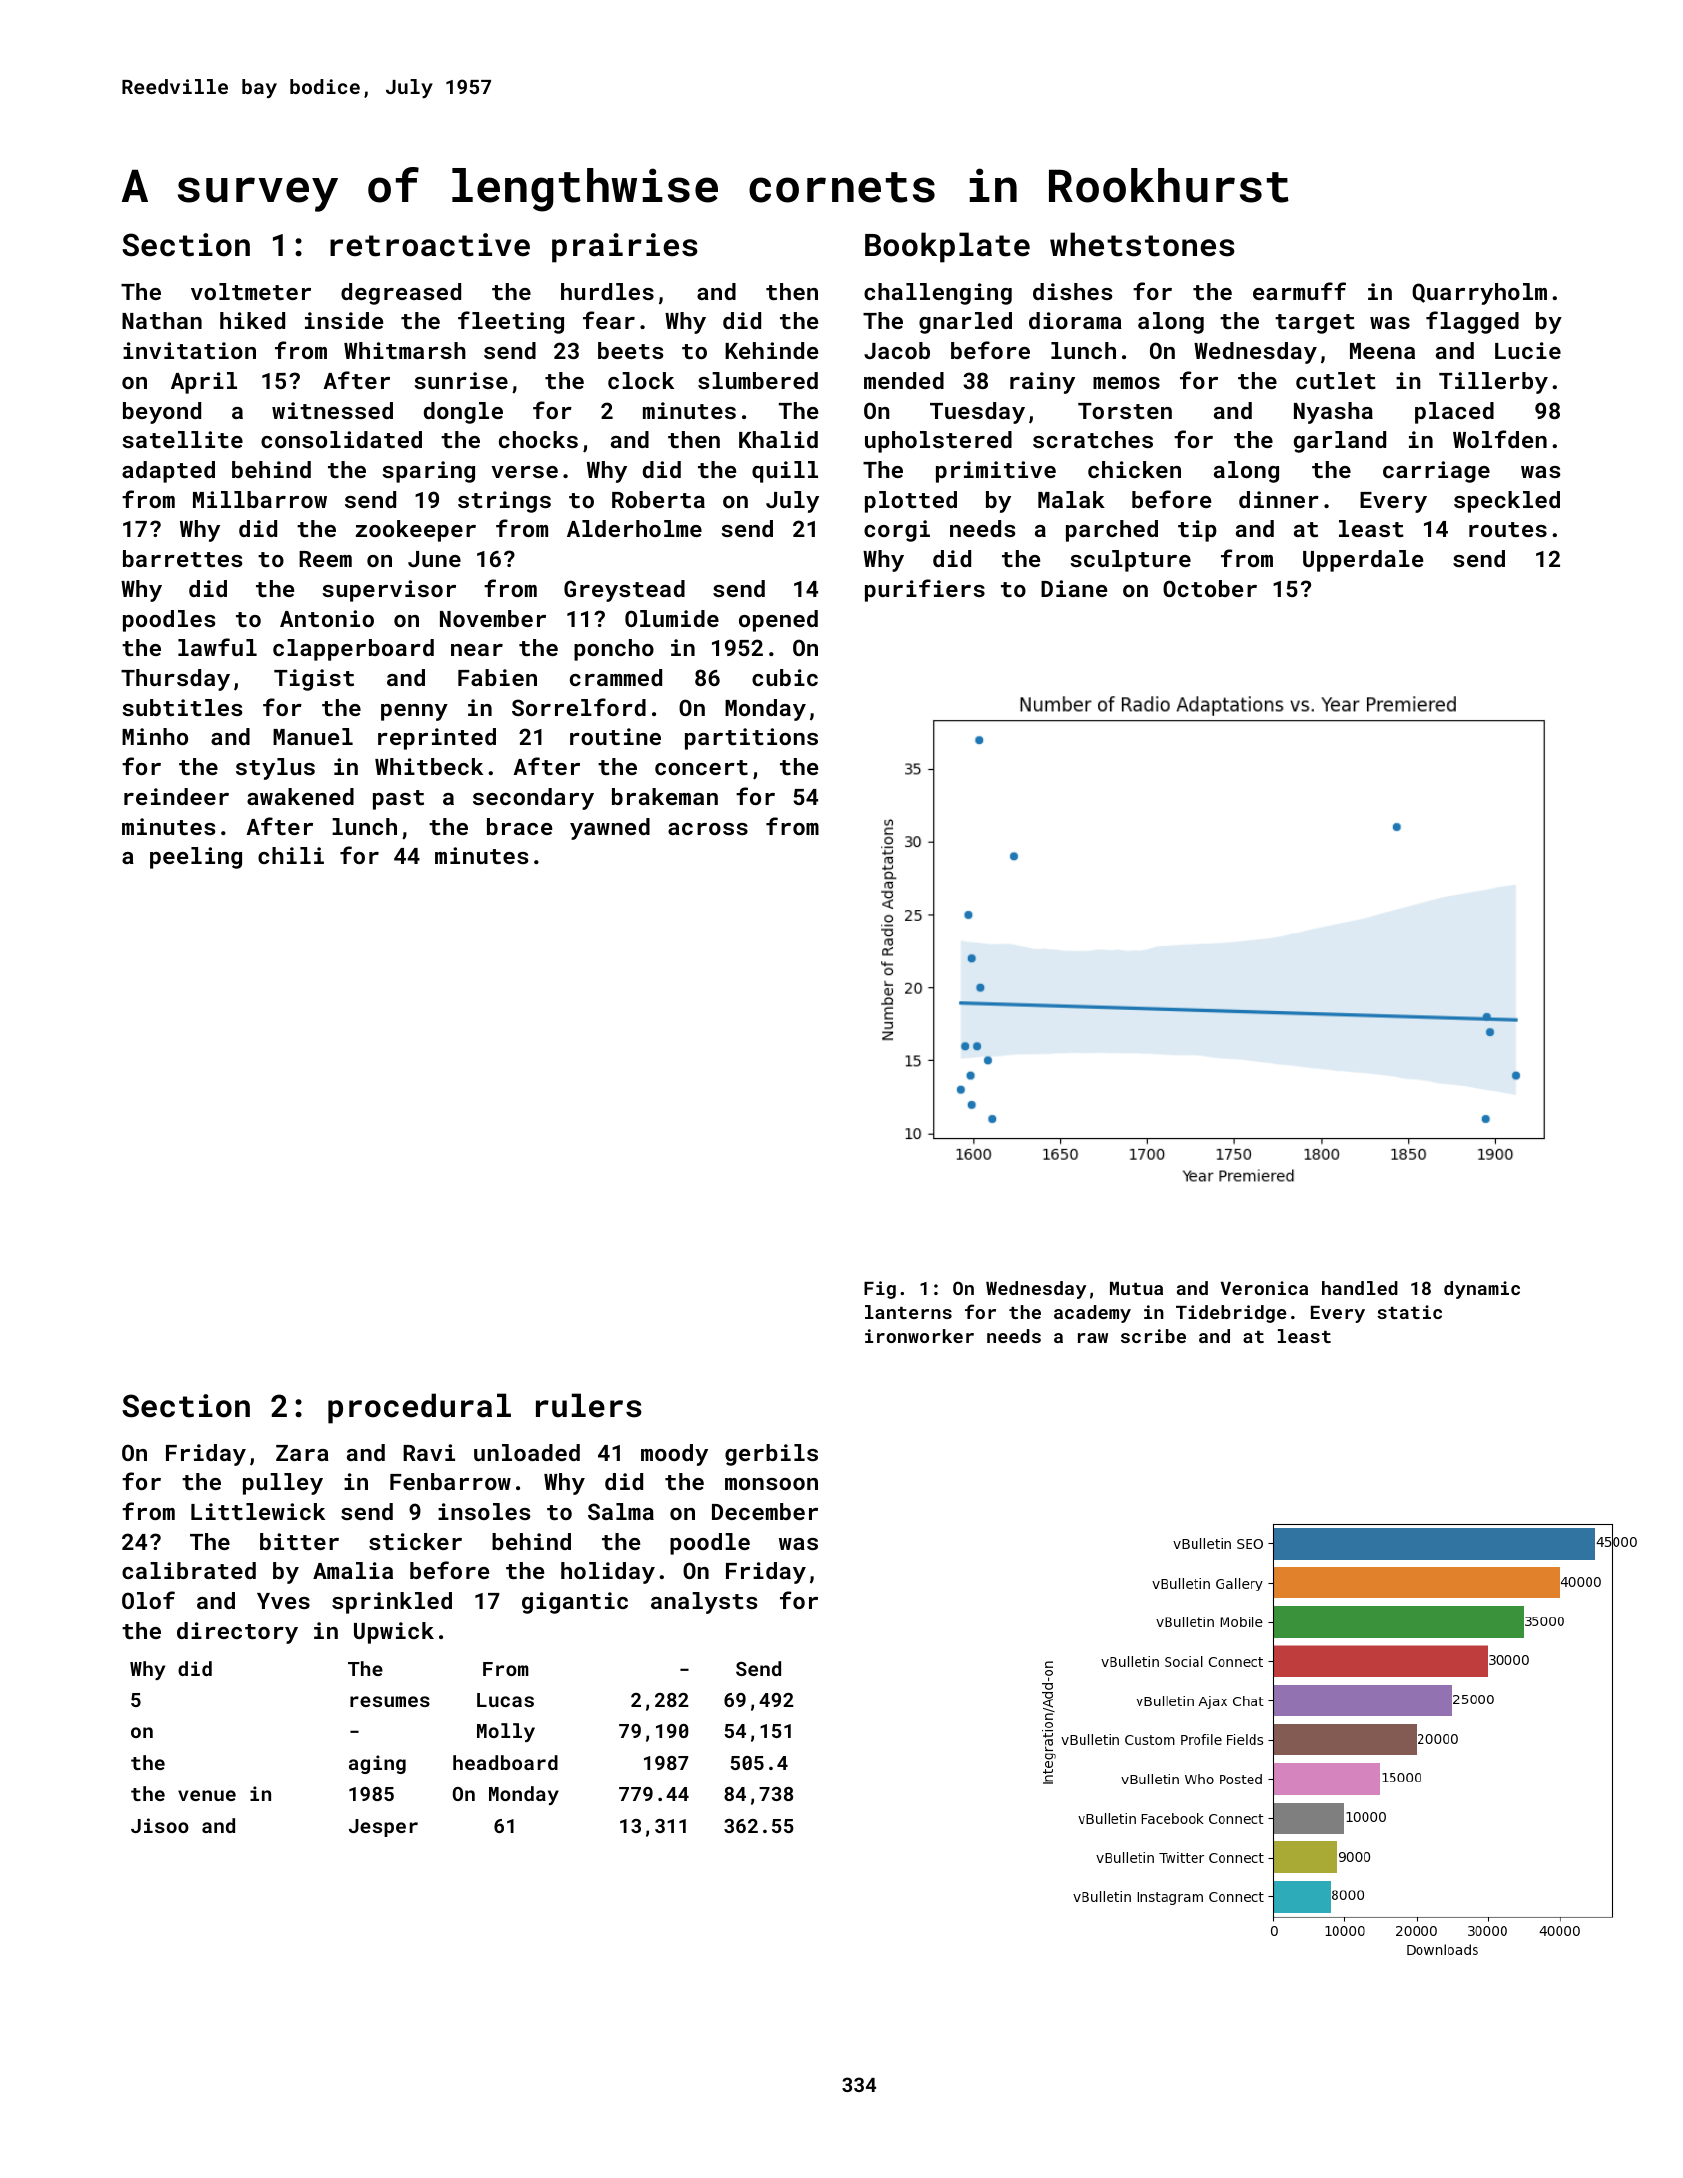  Describe the element at coordinates (751, 739) in the page. I see `partitions` at that location.
